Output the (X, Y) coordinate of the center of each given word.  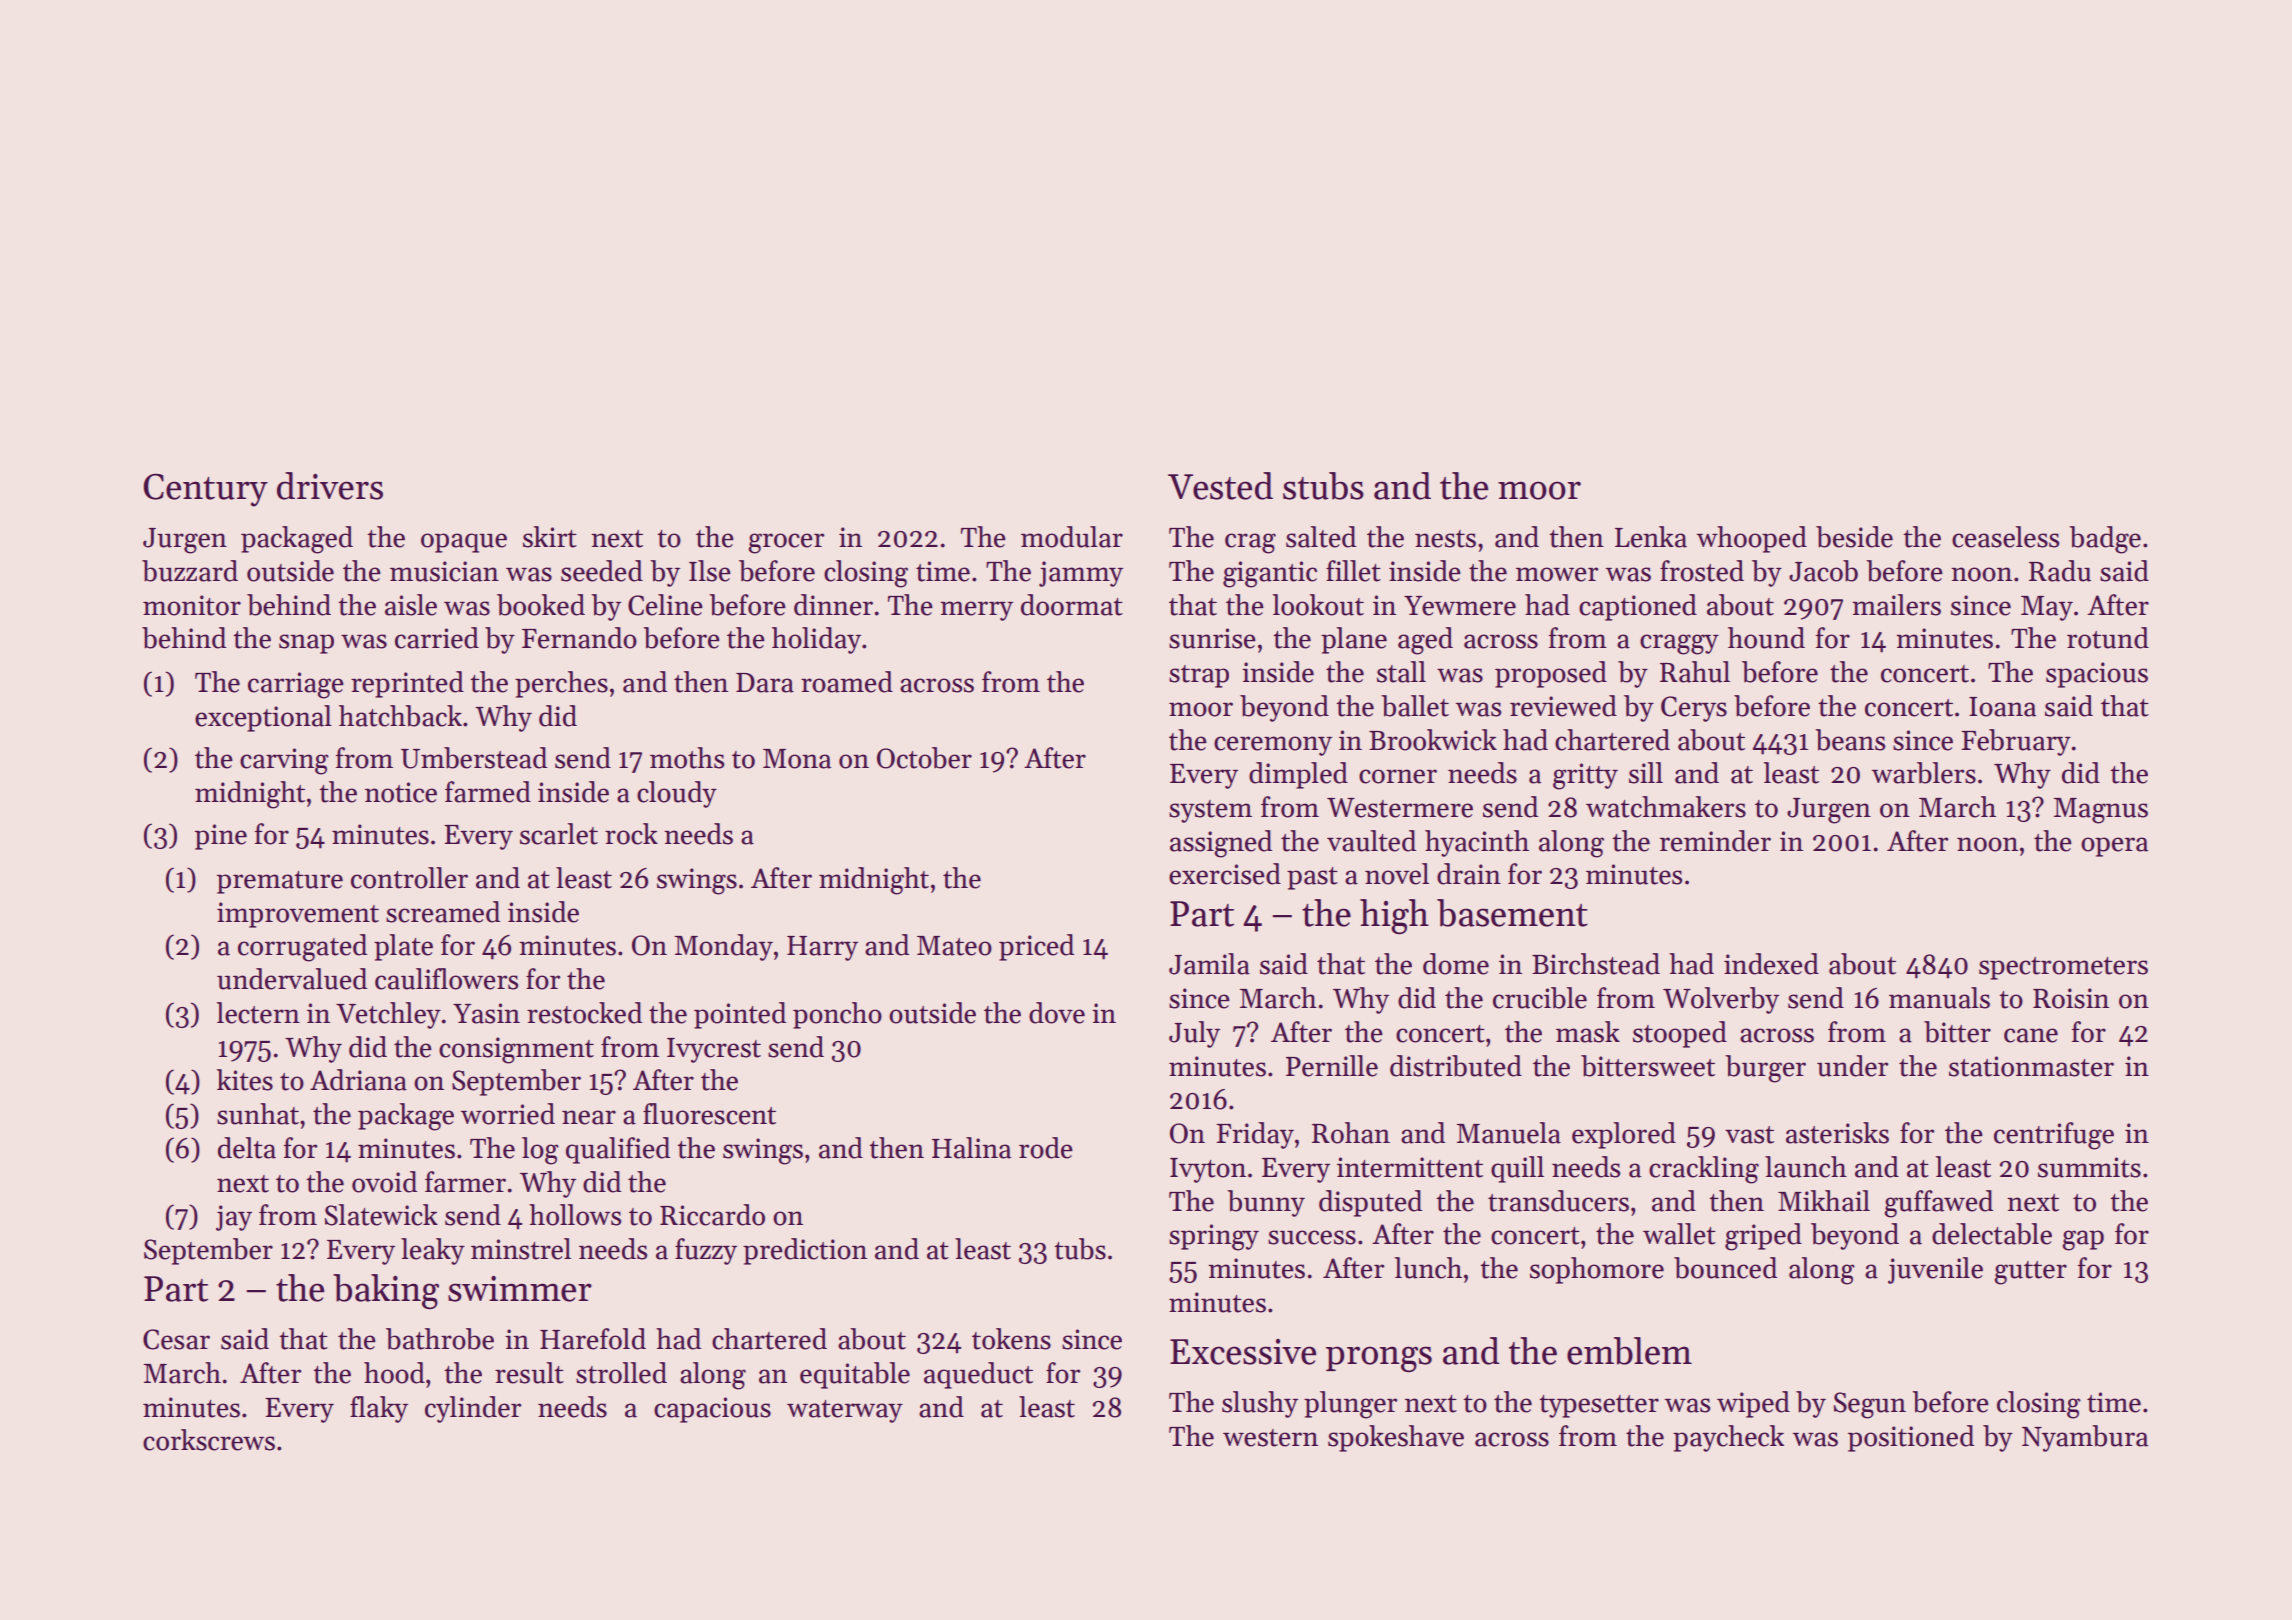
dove (1057, 1013)
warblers (1923, 773)
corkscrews (209, 1440)
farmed (488, 792)
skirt (550, 537)
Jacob (1823, 571)
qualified (618, 1150)
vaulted (1371, 841)
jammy (1081, 574)
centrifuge (2054, 1136)
